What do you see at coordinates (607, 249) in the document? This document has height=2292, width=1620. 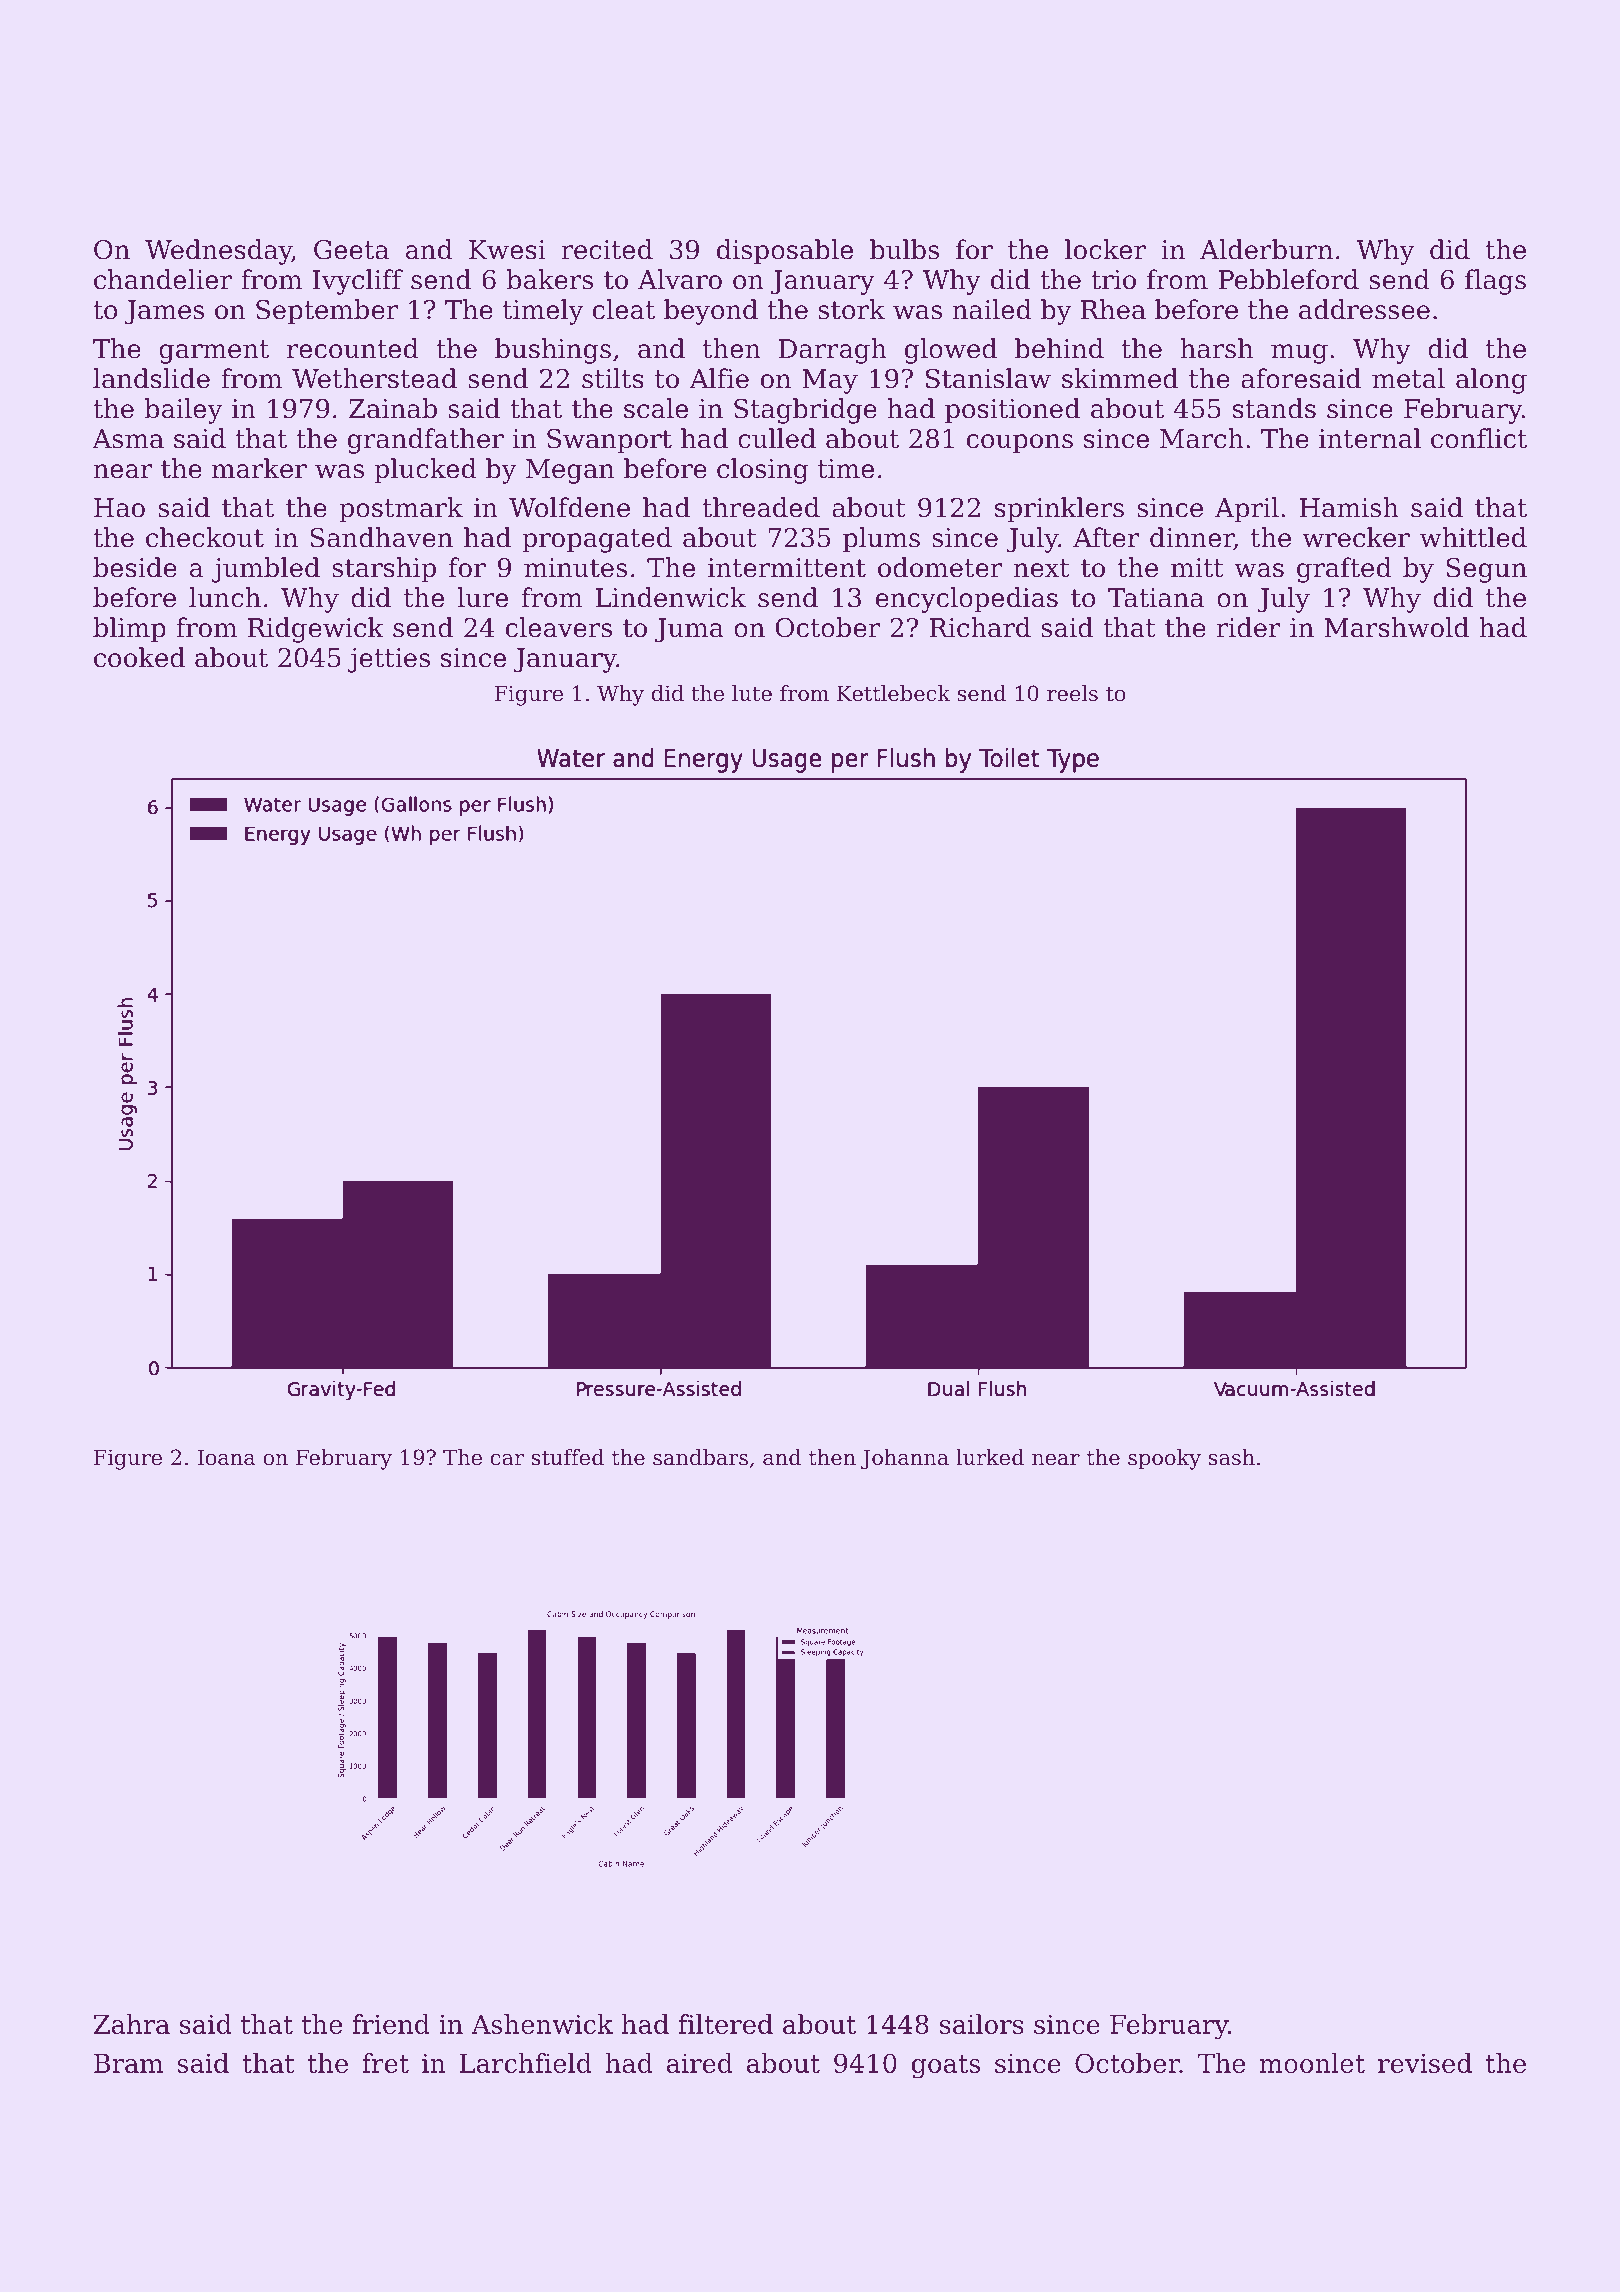 I see `recited` at bounding box center [607, 249].
